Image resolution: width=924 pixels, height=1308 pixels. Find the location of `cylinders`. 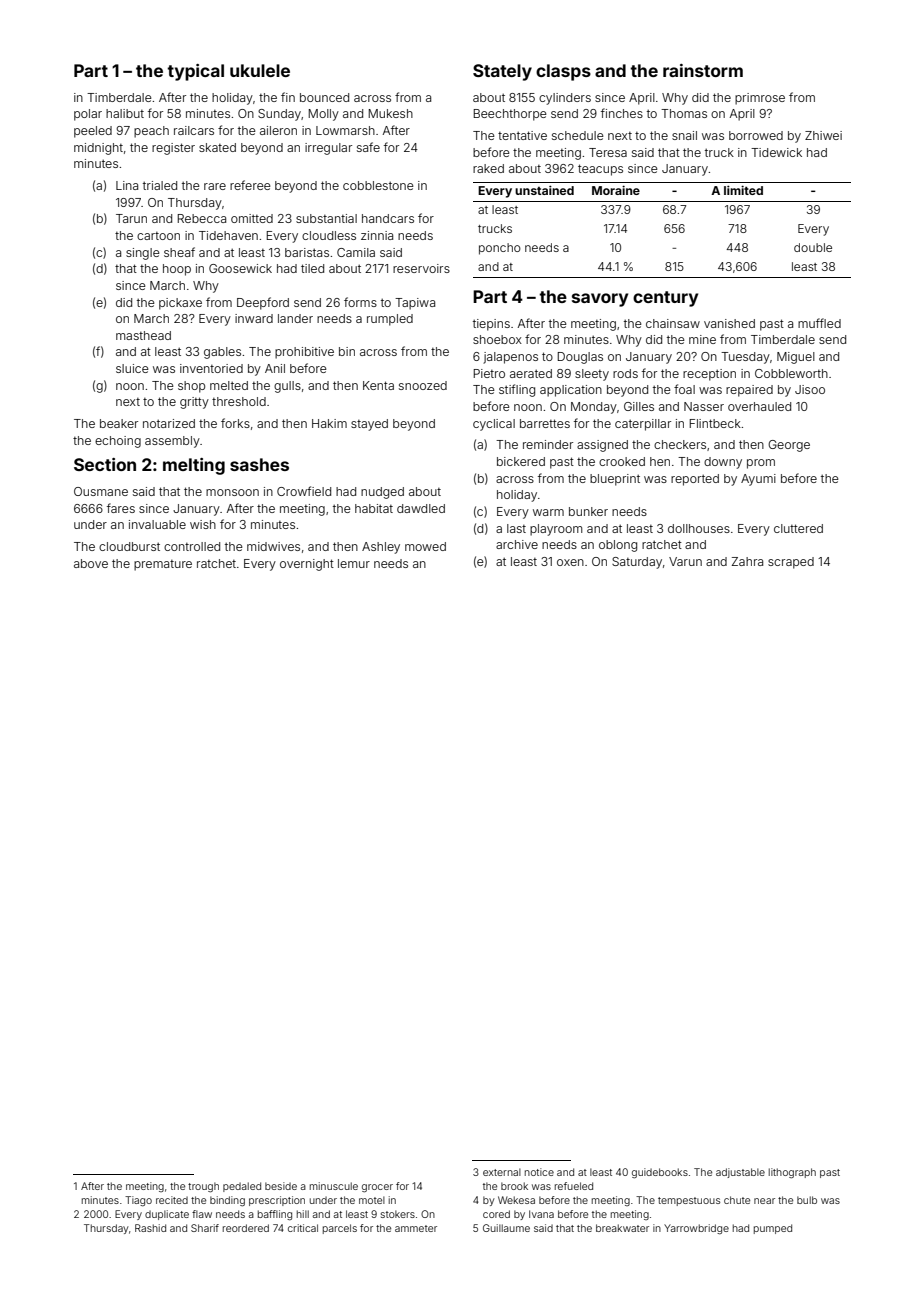

cylinders is located at coordinates (565, 99).
